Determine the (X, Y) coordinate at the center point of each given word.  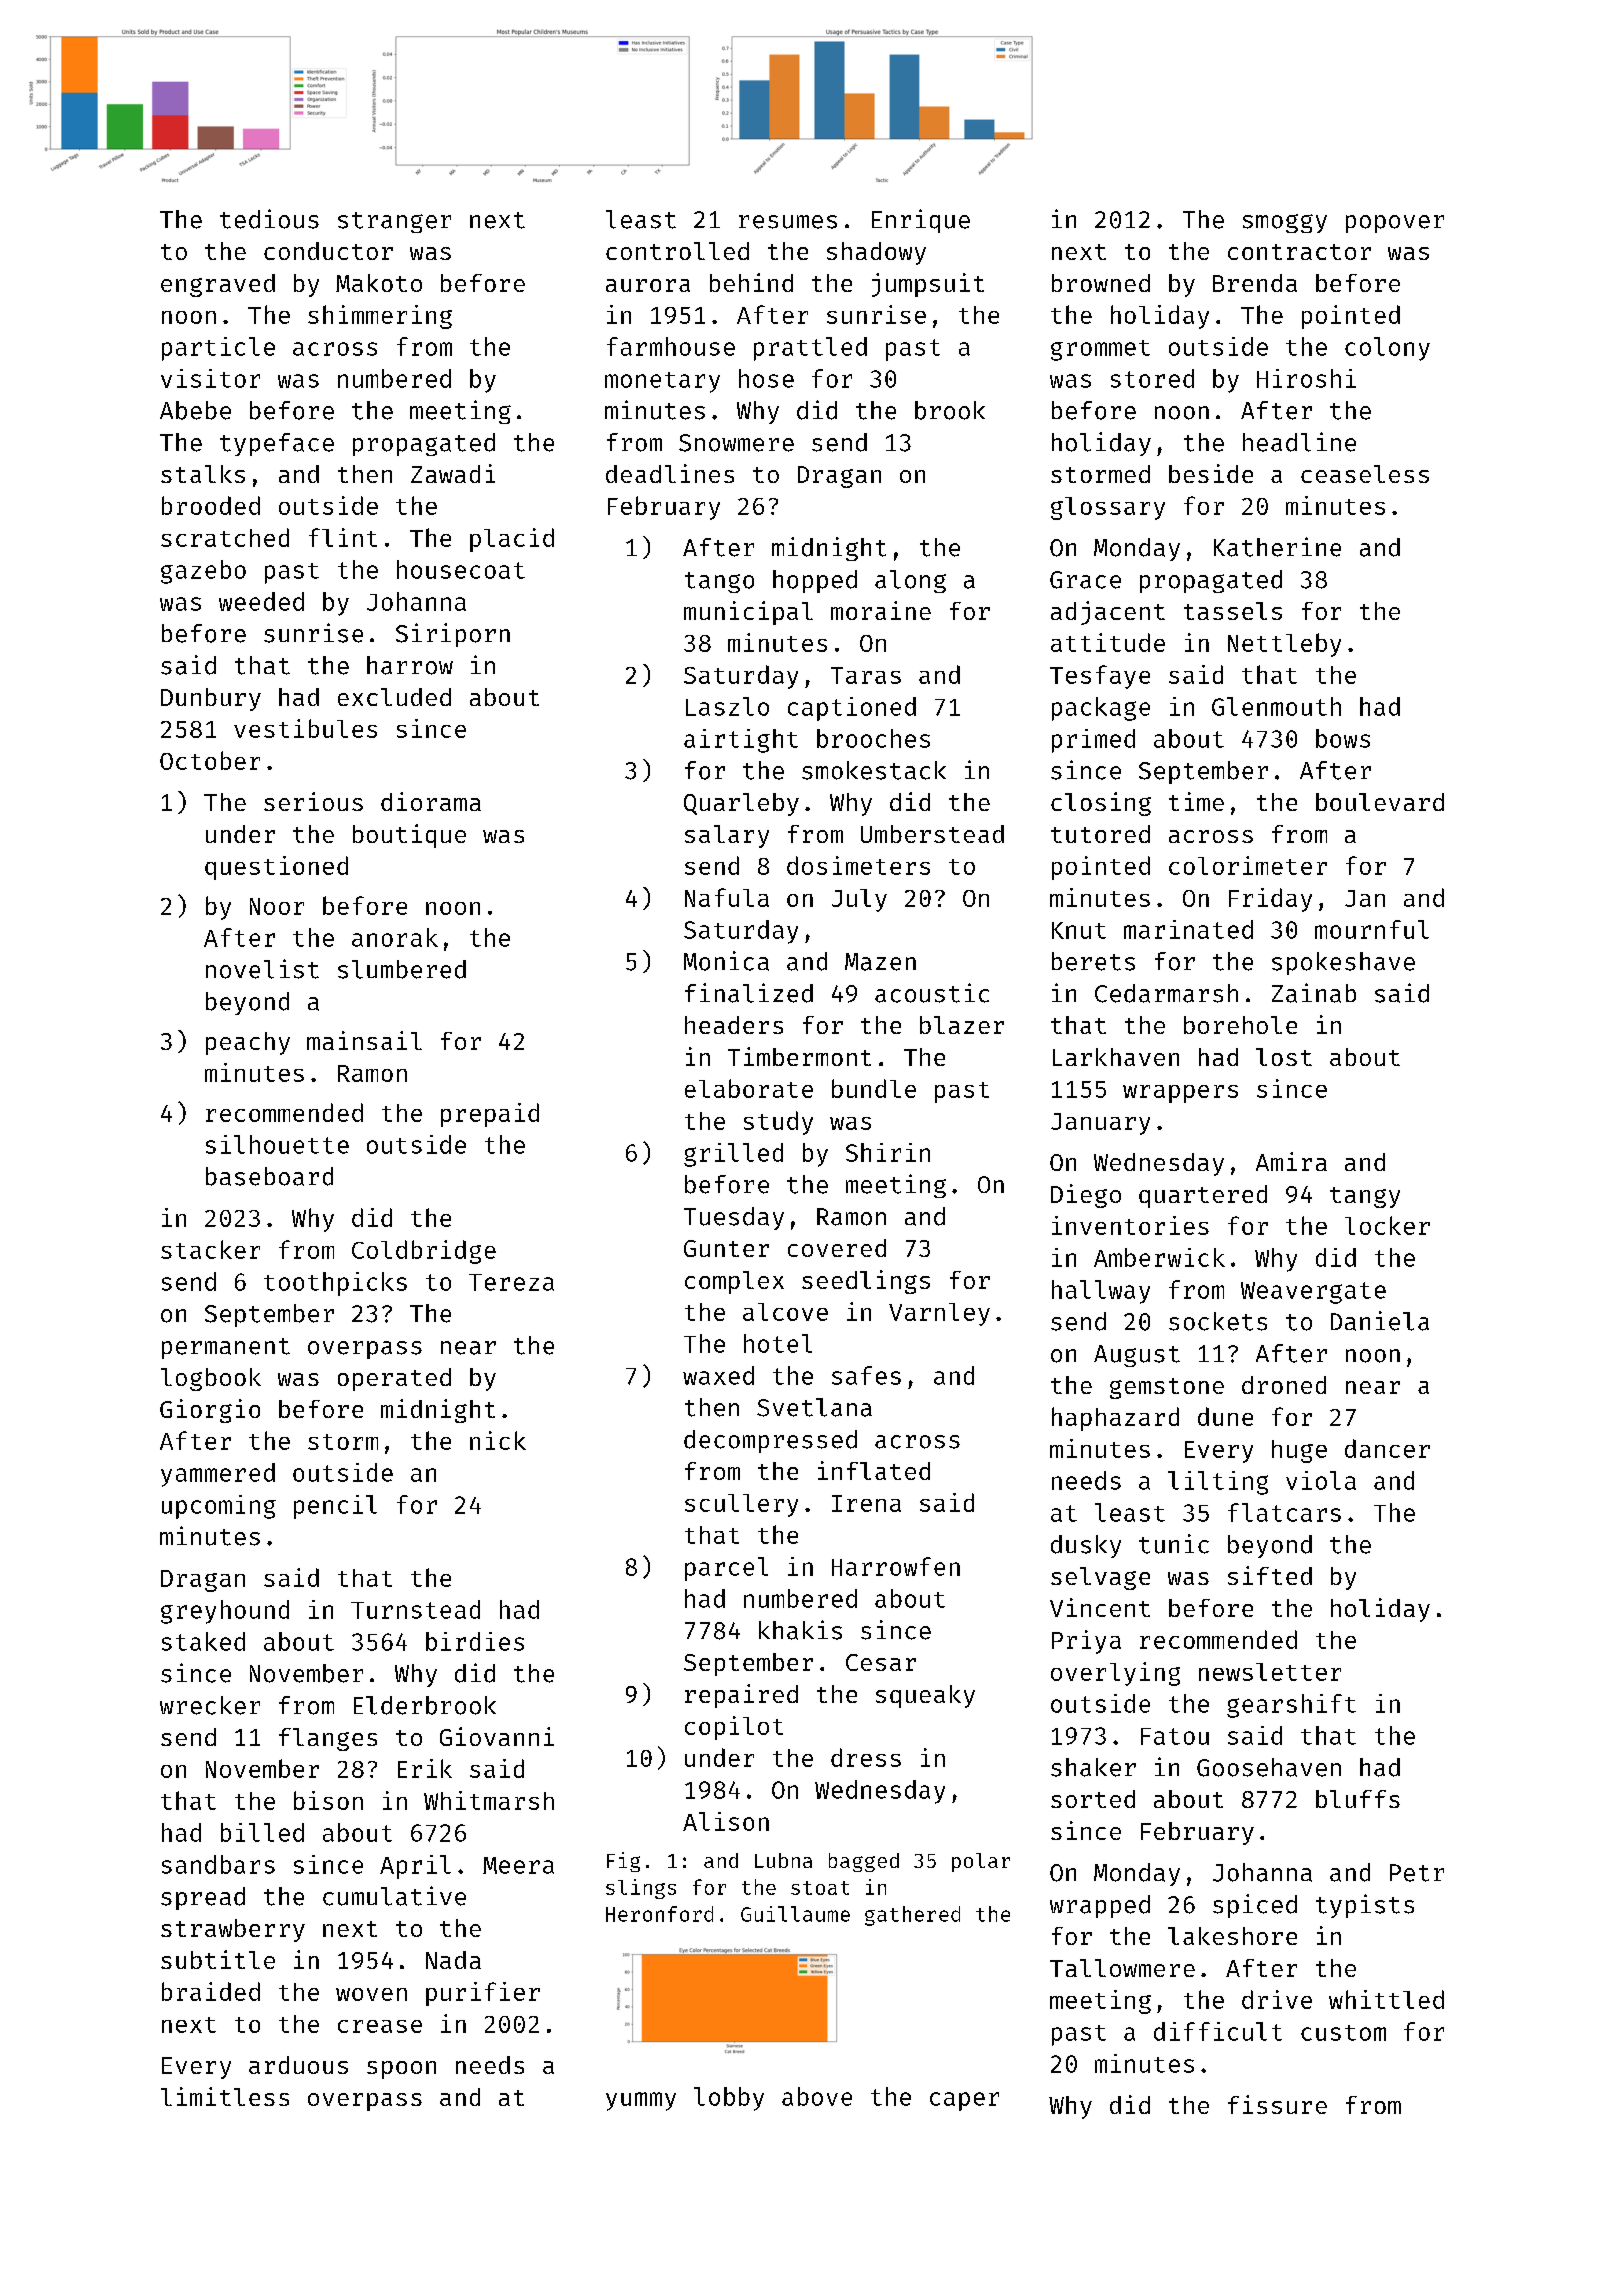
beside (1211, 473)
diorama (431, 801)
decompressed (770, 1441)
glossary (1108, 508)
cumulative (394, 1896)
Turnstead (415, 1609)
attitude (1108, 642)
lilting (1218, 1483)
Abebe (195, 410)
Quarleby (741, 804)
